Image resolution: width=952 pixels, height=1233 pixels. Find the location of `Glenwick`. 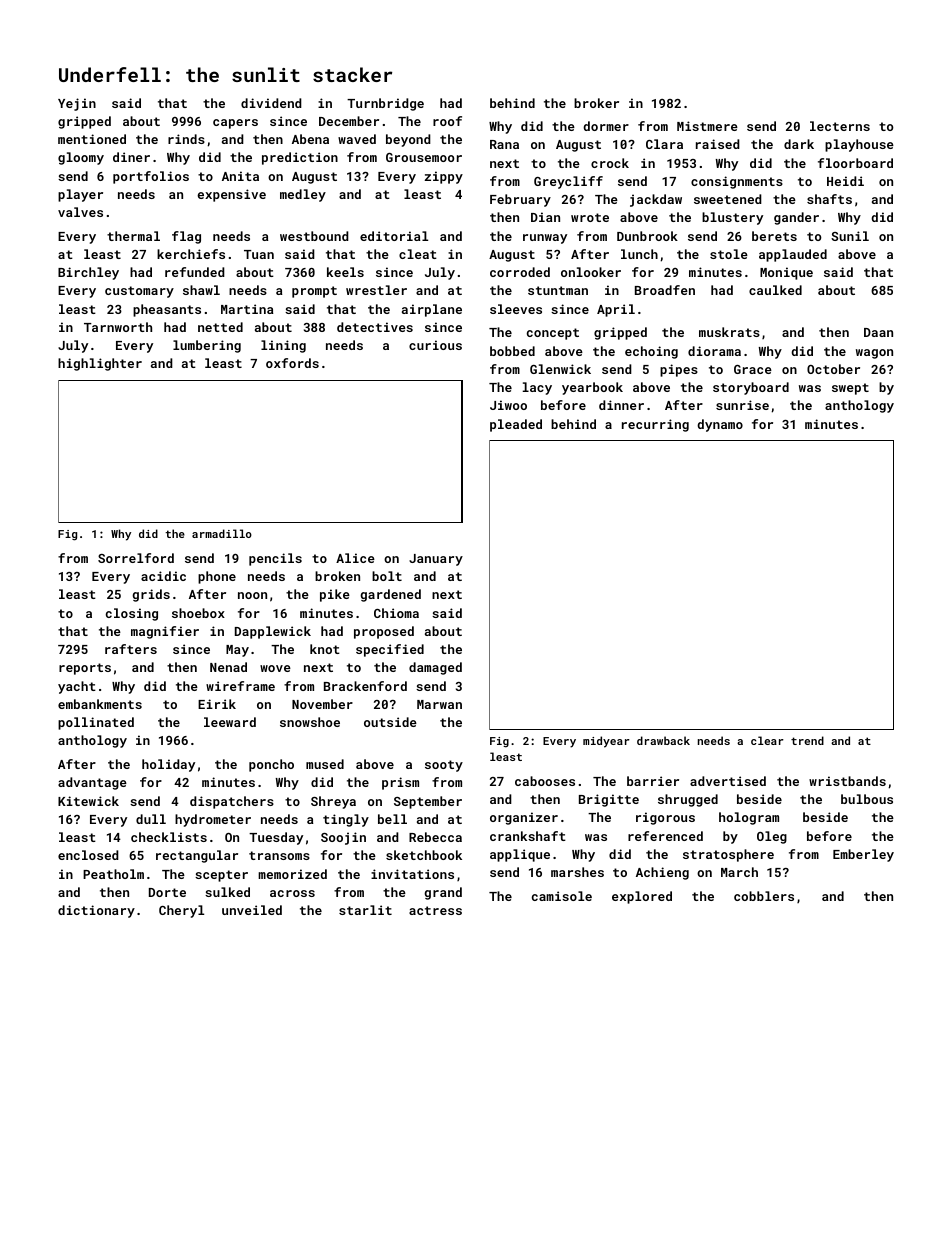

Glenwick is located at coordinates (560, 369).
